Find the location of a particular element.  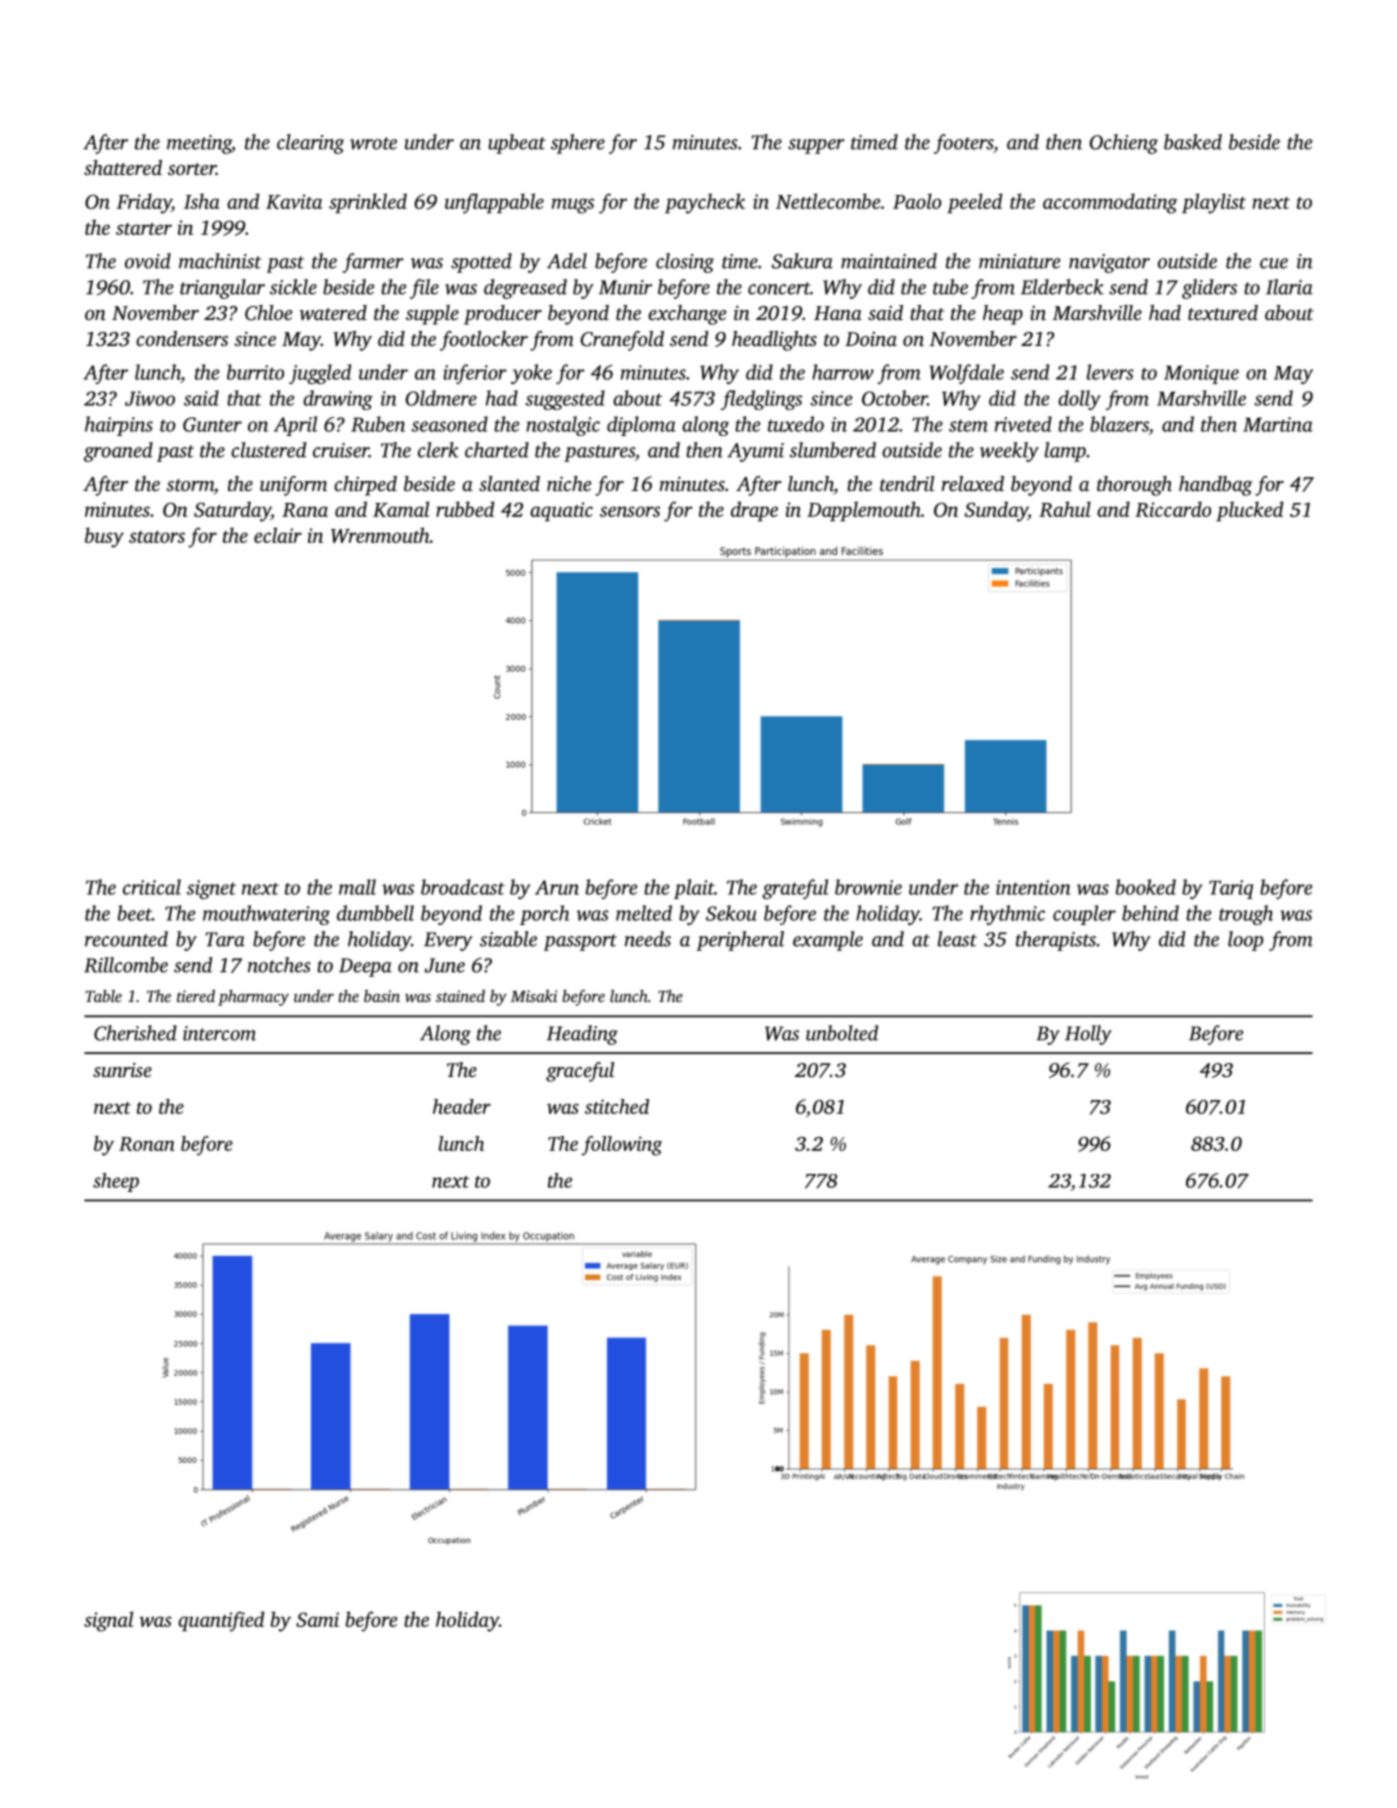

basked is located at coordinates (1193, 142).
